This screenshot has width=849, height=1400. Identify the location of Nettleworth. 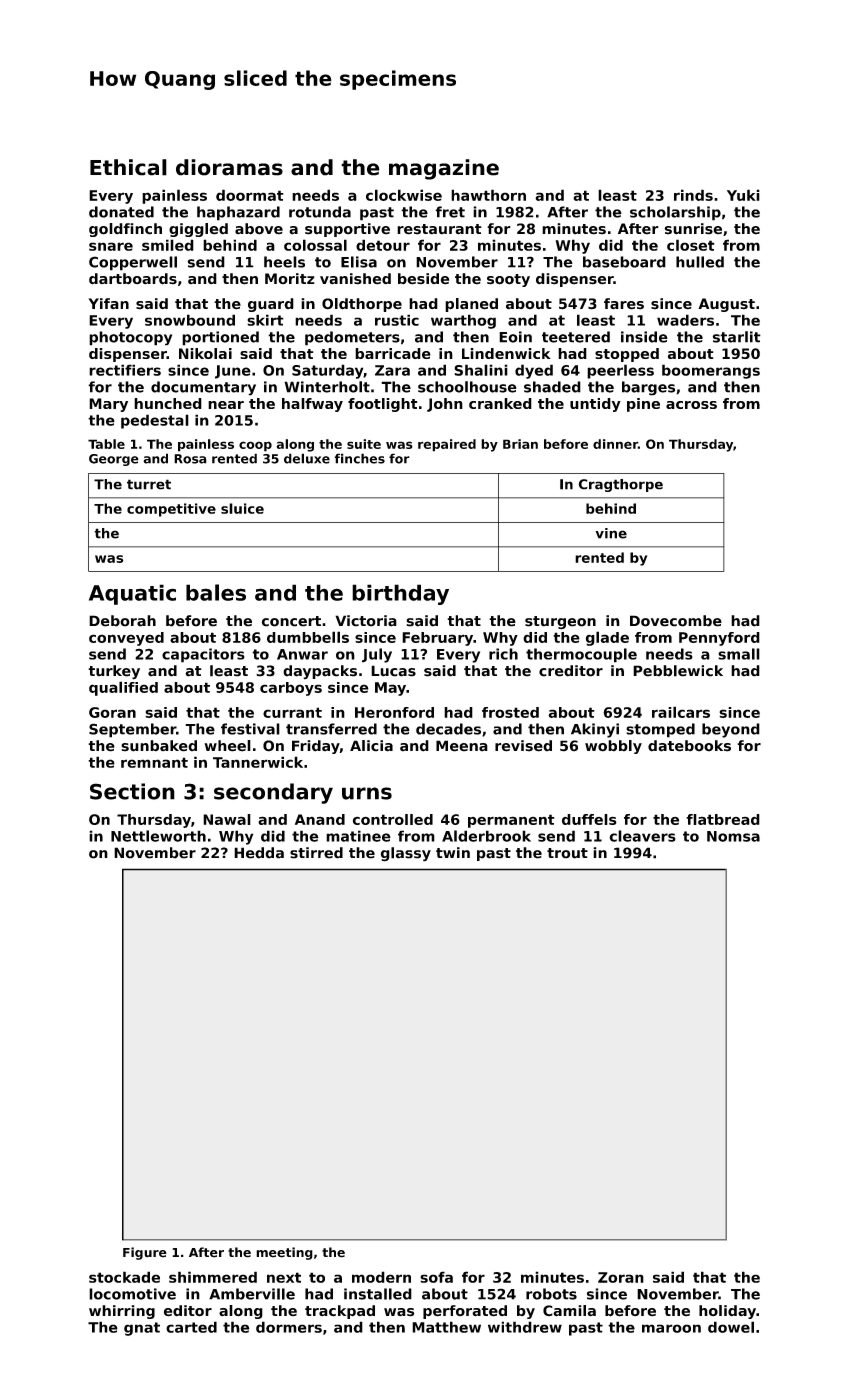
(158, 836).
